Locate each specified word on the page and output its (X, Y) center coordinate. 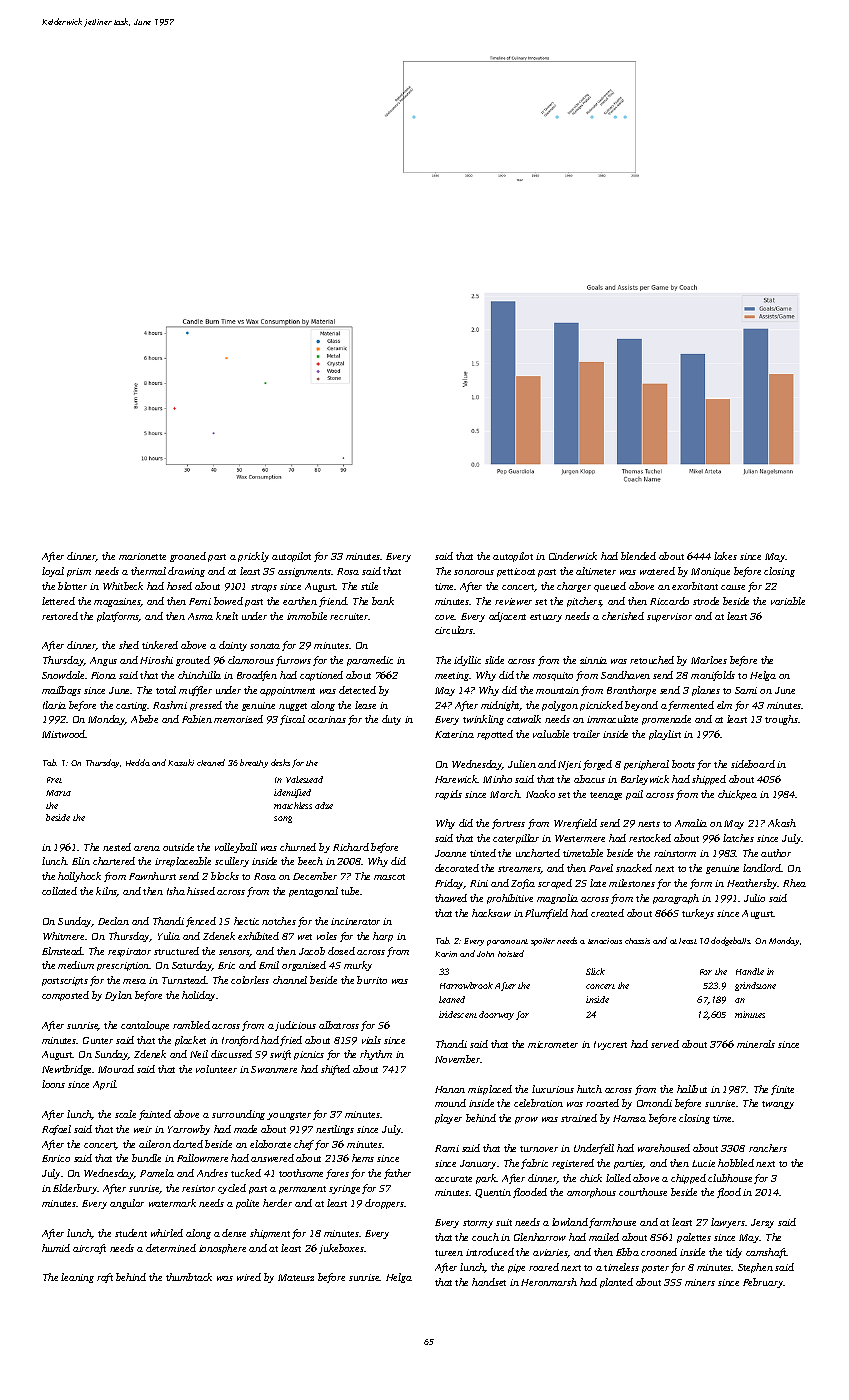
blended (638, 556)
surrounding (238, 1115)
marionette (142, 556)
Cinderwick (573, 556)
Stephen (755, 1268)
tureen (449, 1253)
